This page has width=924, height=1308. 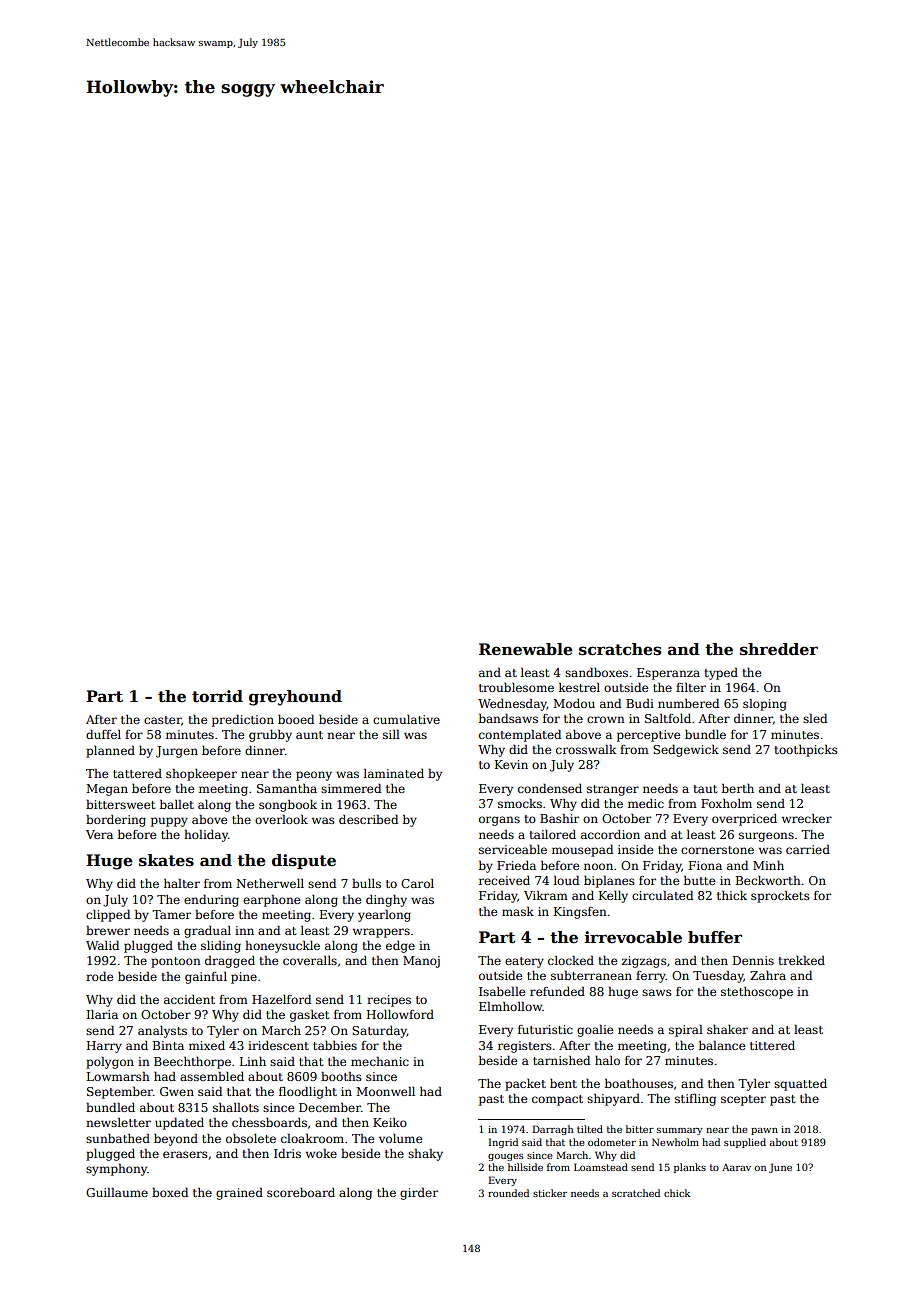 What do you see at coordinates (108, 916) in the page?
I see `clipped` at bounding box center [108, 916].
